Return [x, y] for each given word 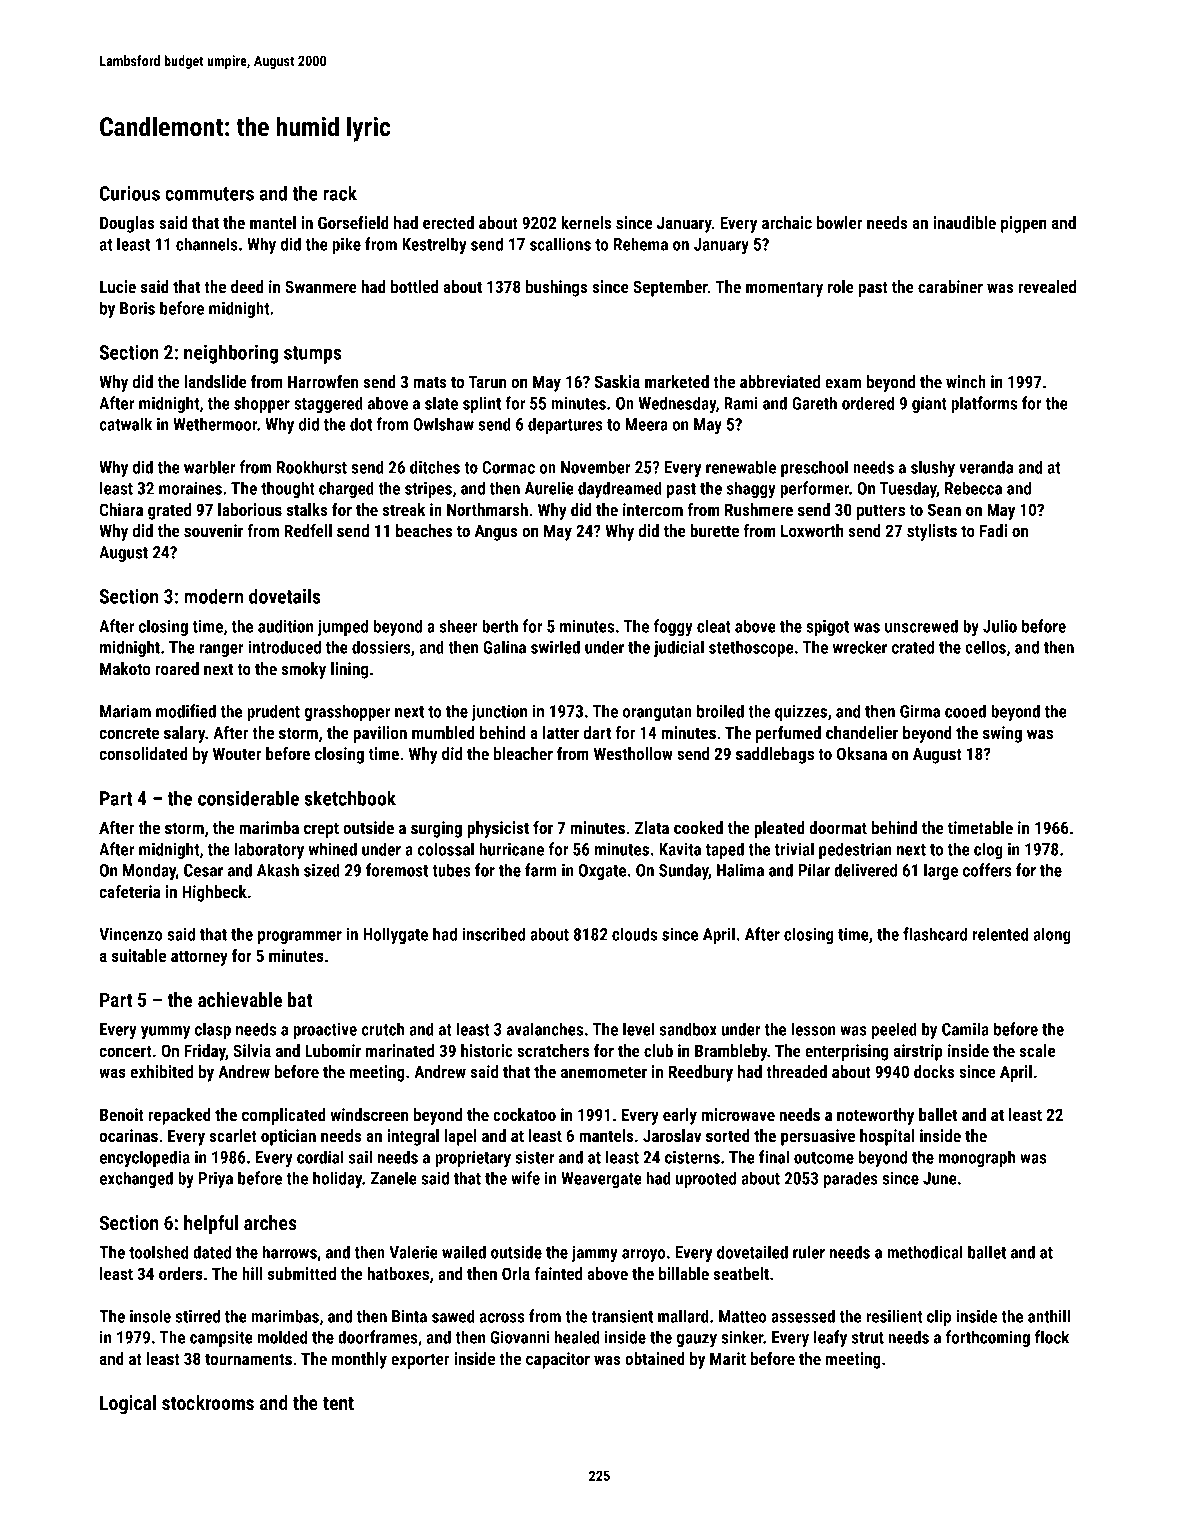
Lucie [118, 286]
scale [1037, 1050]
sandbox [688, 1029]
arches [270, 1222]
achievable [240, 999]
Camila [965, 1029]
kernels [586, 222]
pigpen [1024, 224]
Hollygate [395, 935]
